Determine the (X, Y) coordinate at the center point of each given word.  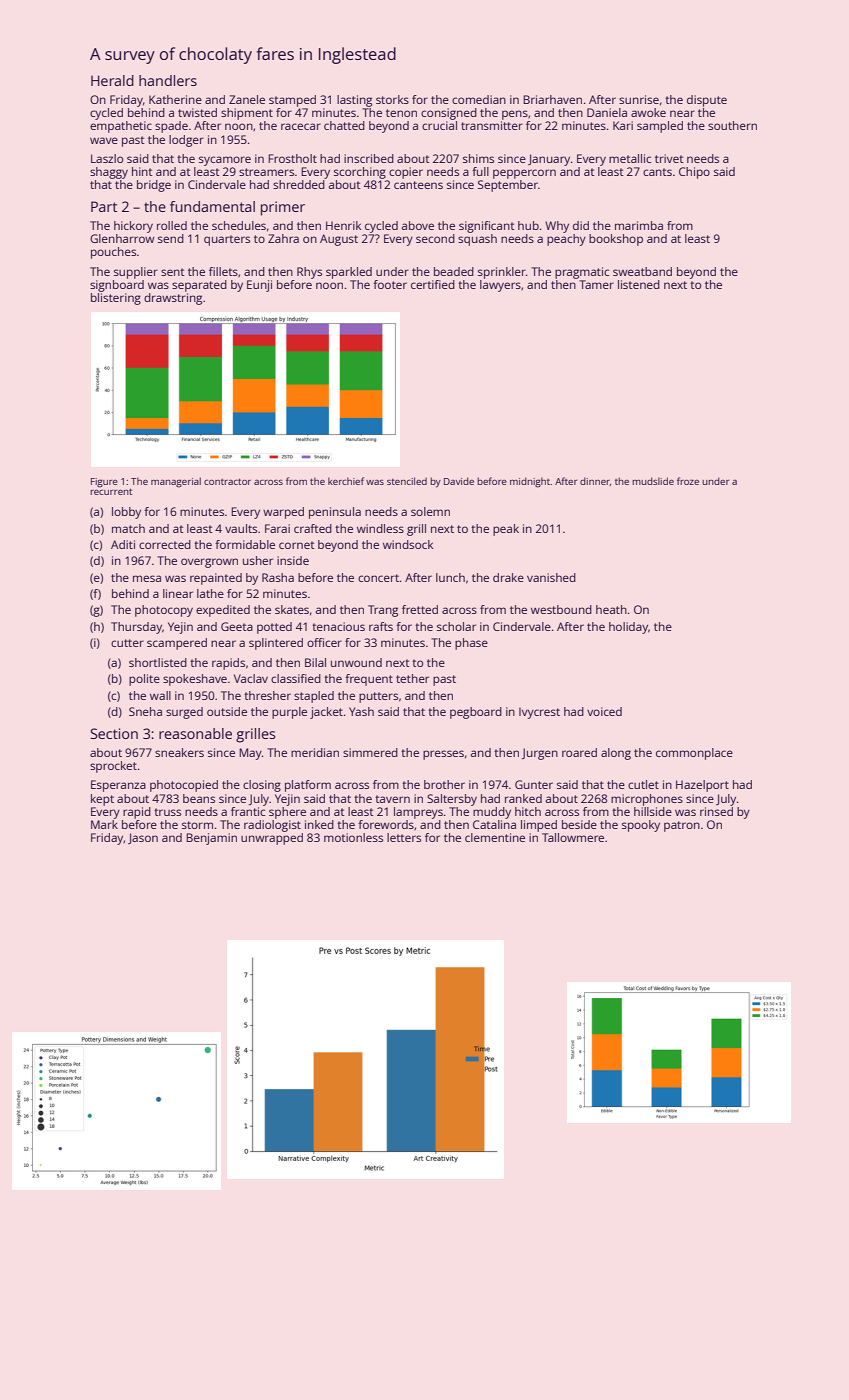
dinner (595, 481)
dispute (707, 101)
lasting (354, 101)
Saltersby (452, 800)
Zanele (247, 99)
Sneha (145, 711)
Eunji (259, 286)
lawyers (500, 286)
